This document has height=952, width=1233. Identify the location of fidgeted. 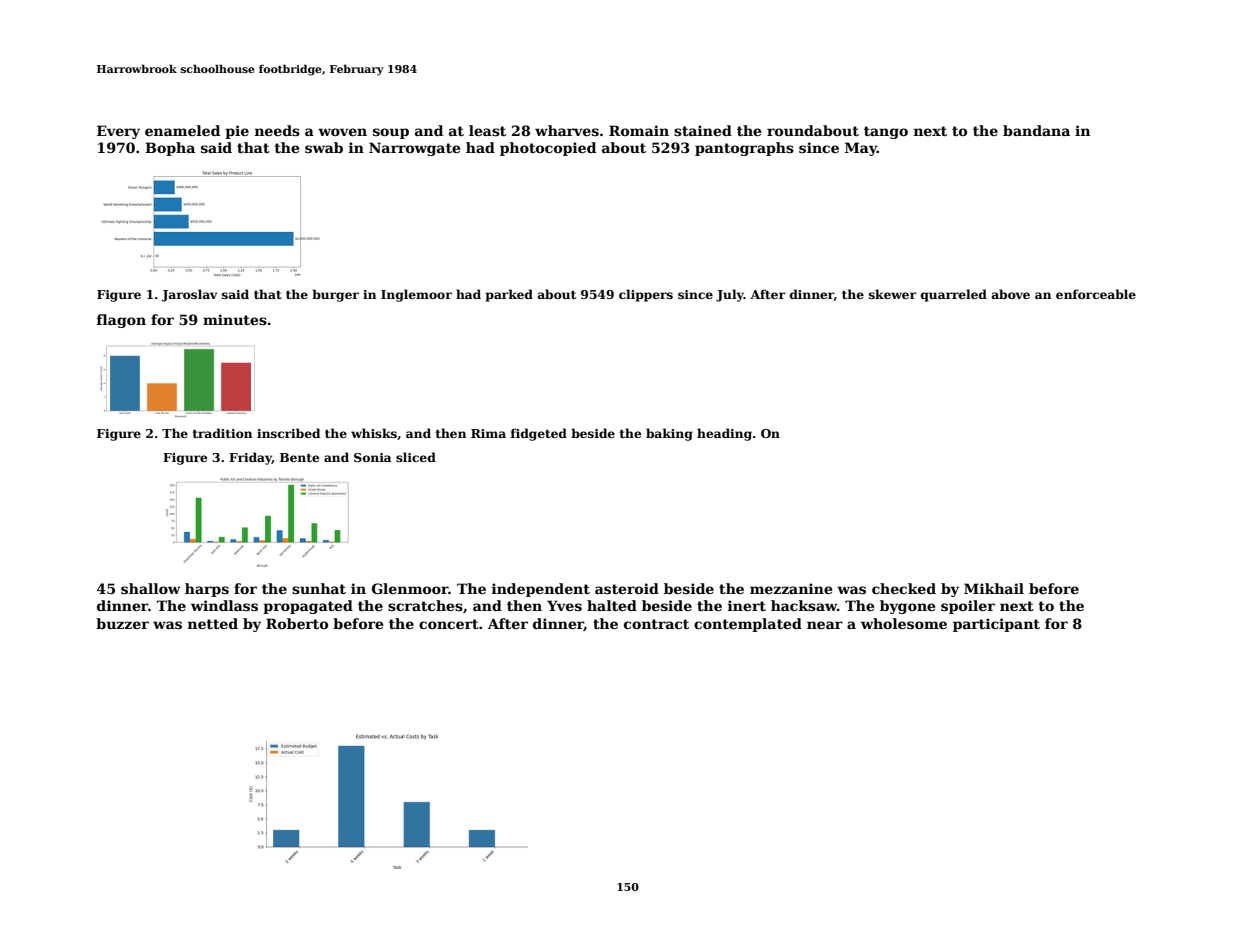
(539, 434).
